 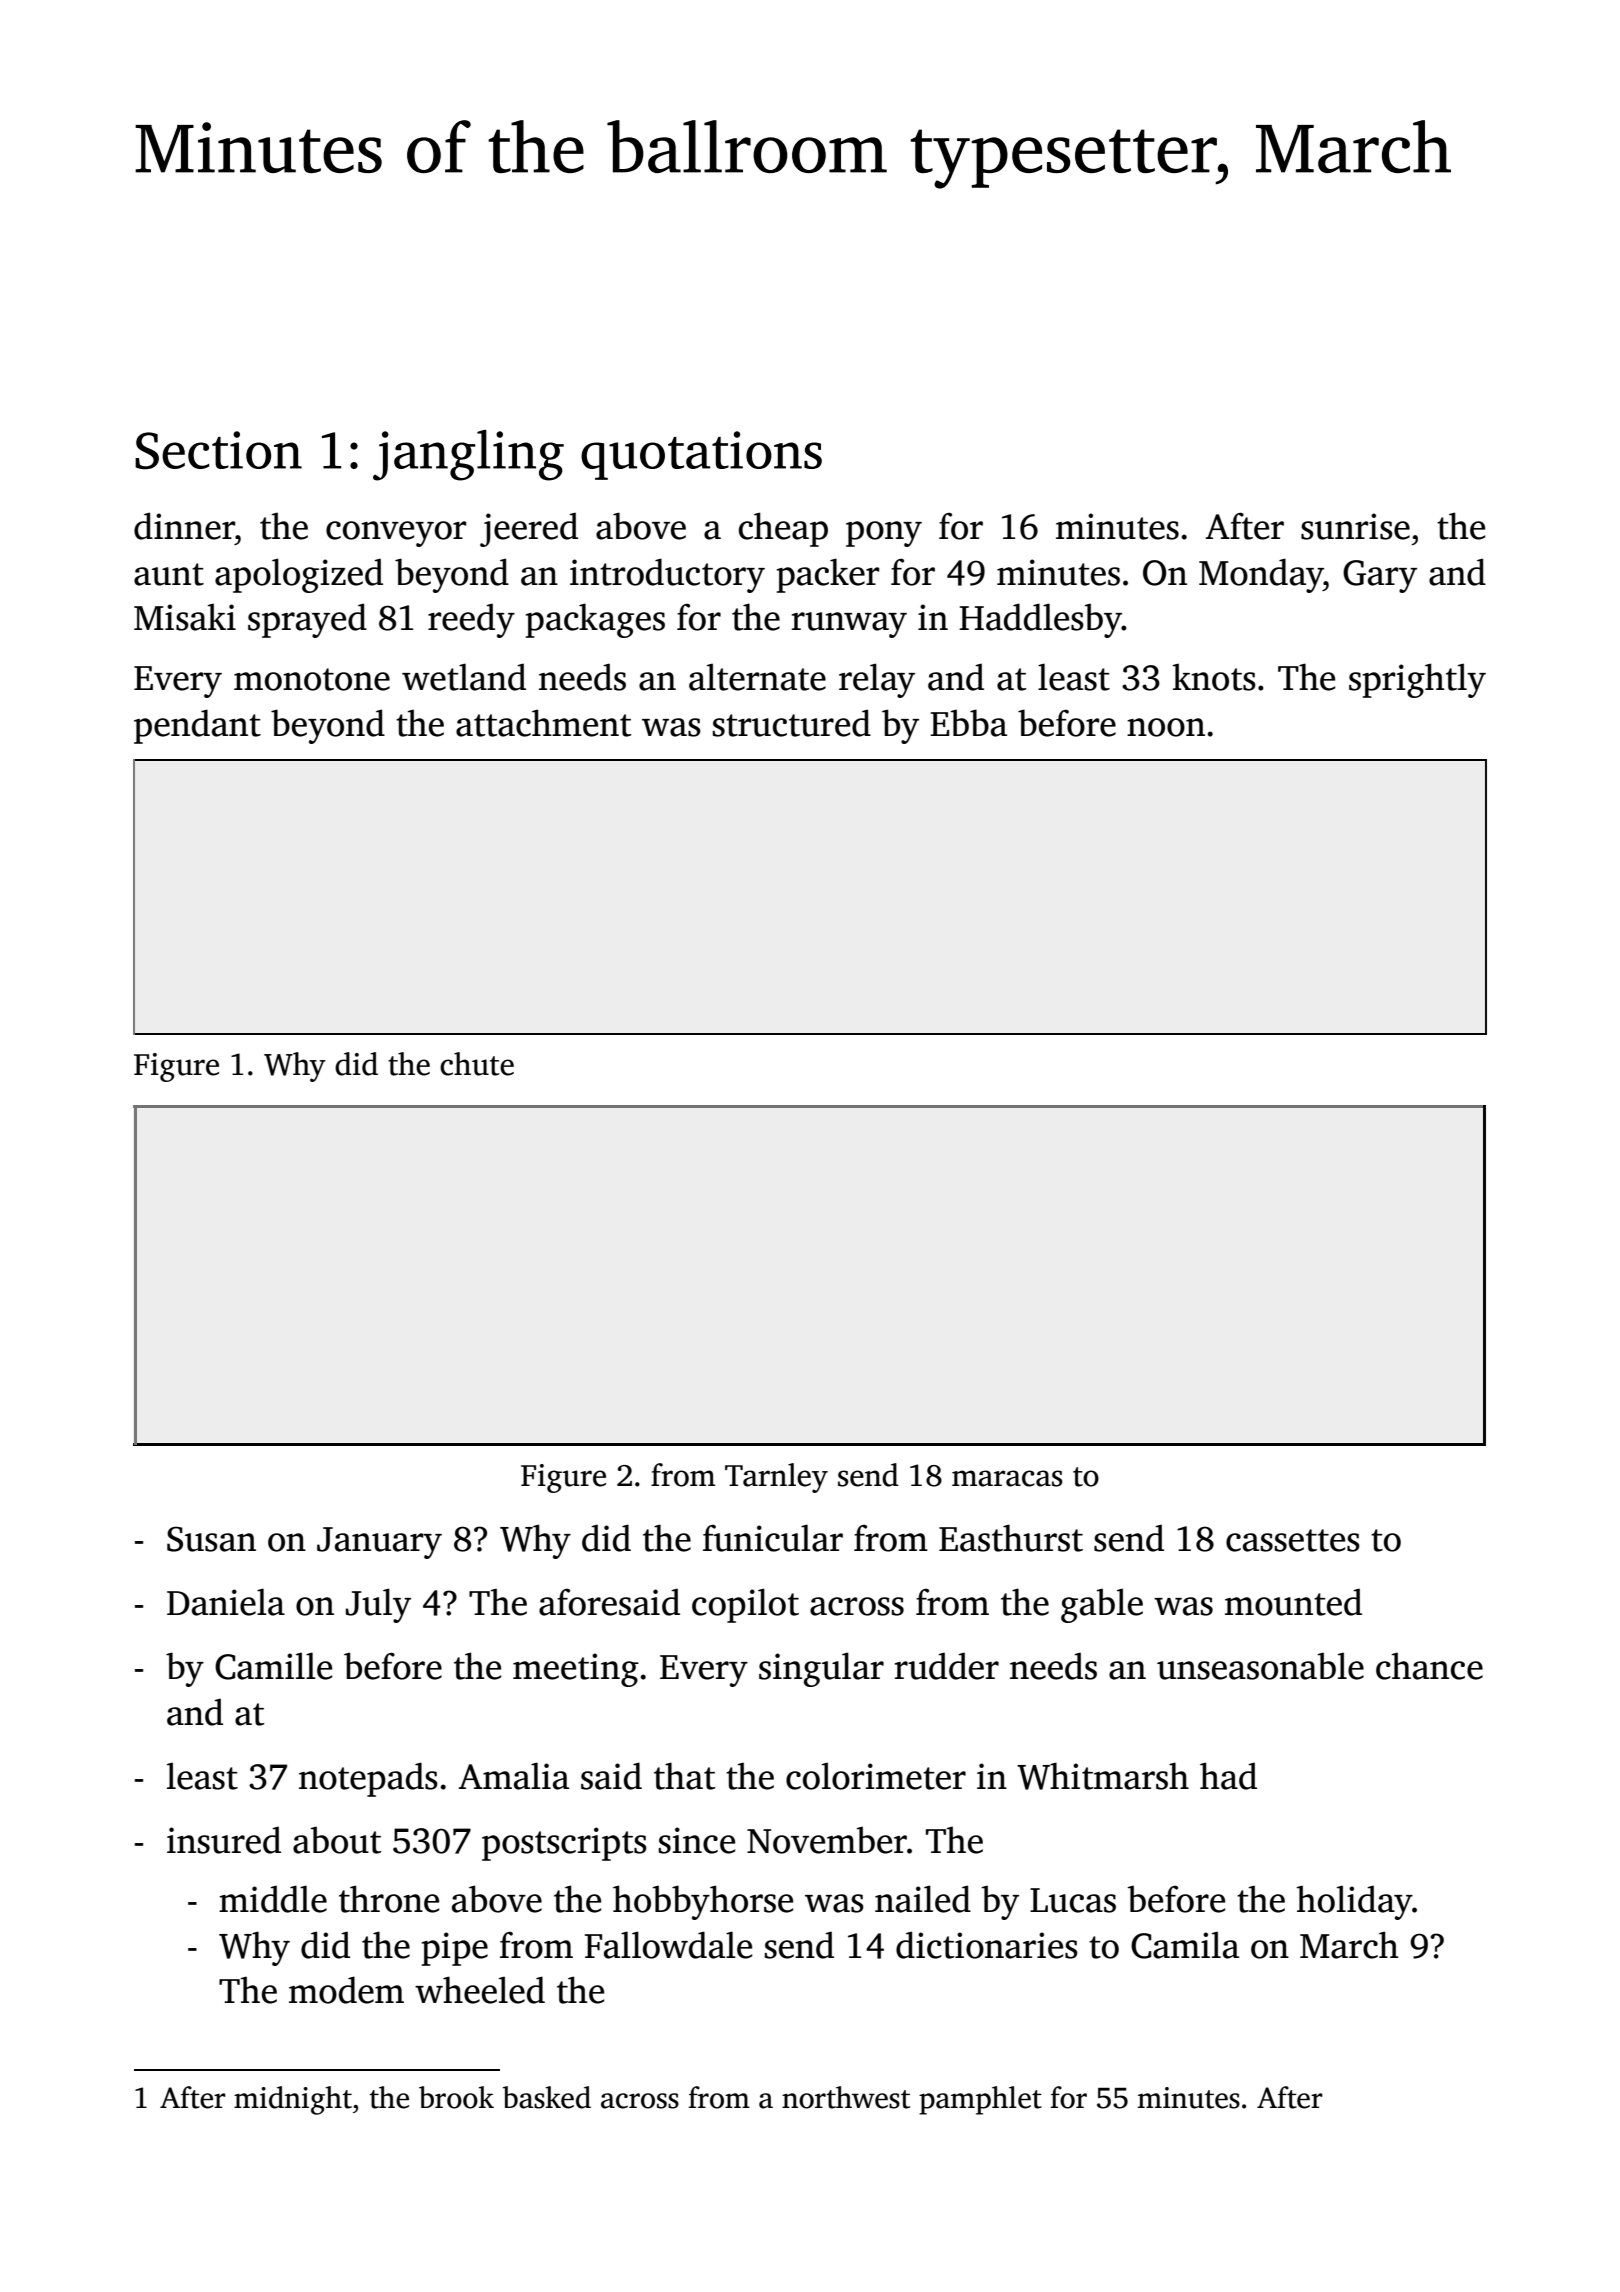 I want to click on quotations, so click(x=701, y=455).
